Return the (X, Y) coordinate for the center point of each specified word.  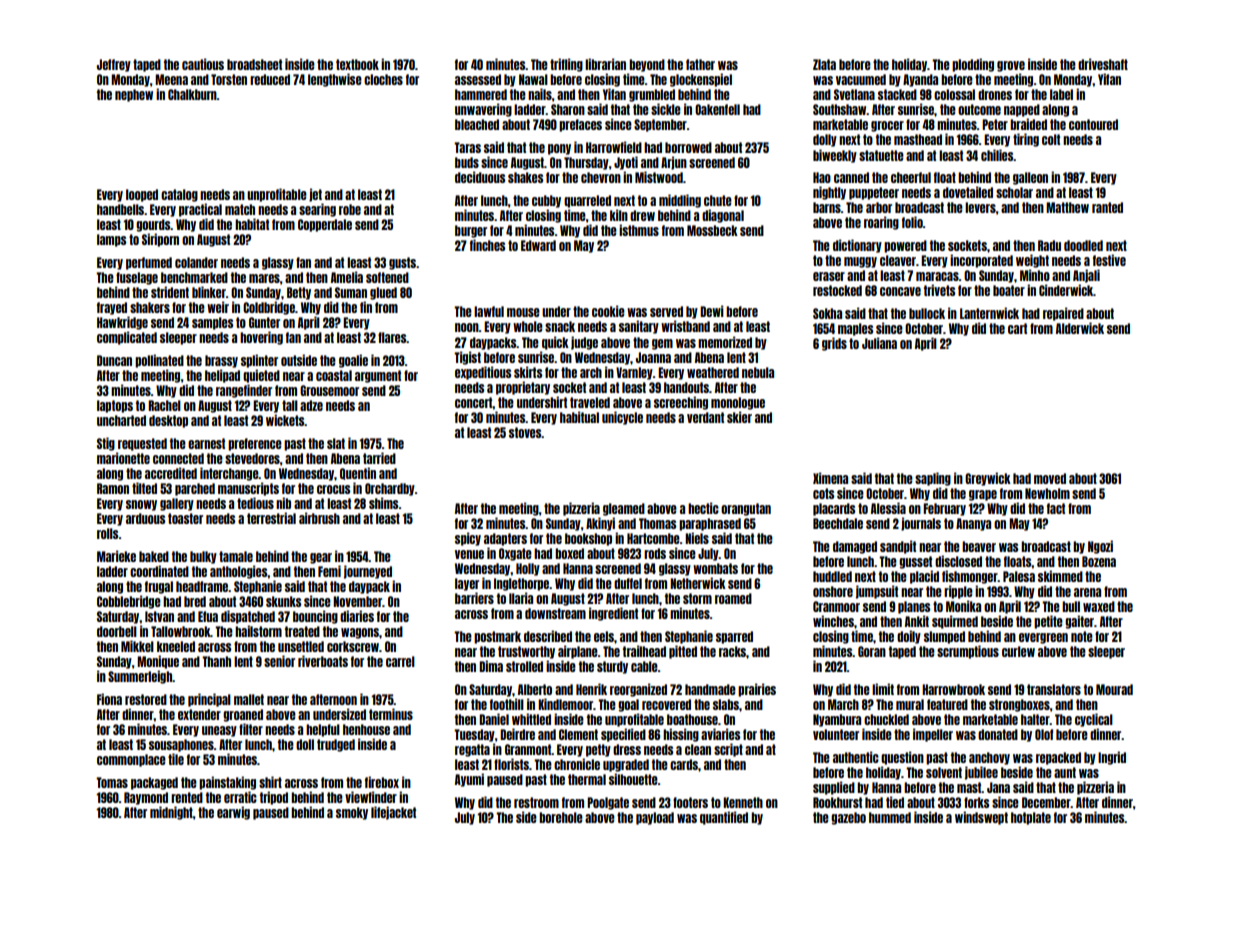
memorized (725, 342)
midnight (171, 813)
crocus (333, 489)
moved (1050, 478)
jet (315, 195)
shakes (525, 177)
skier (739, 417)
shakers (150, 307)
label (1061, 94)
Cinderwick (1066, 290)
